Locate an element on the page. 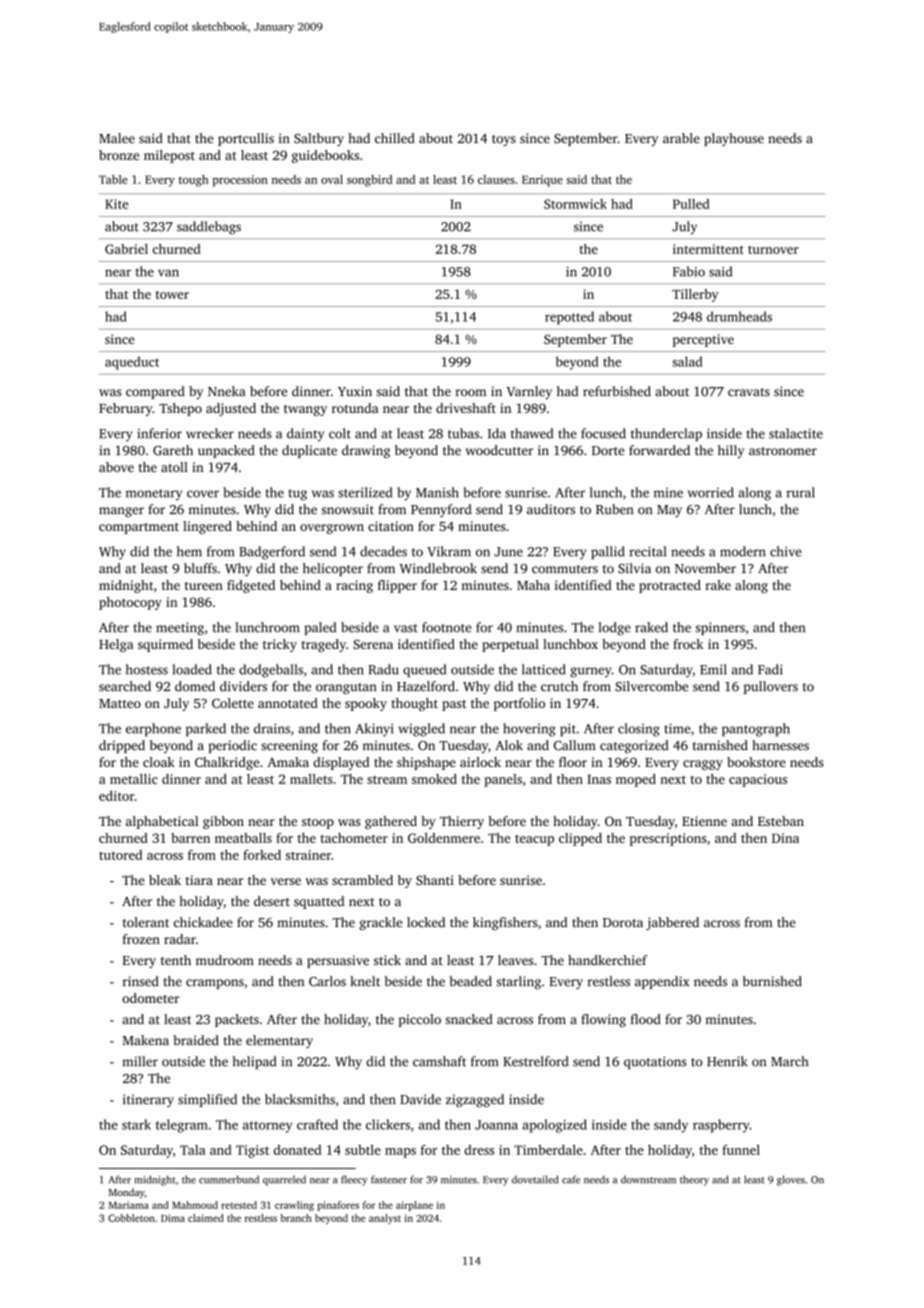  Shanti is located at coordinates (435, 880).
